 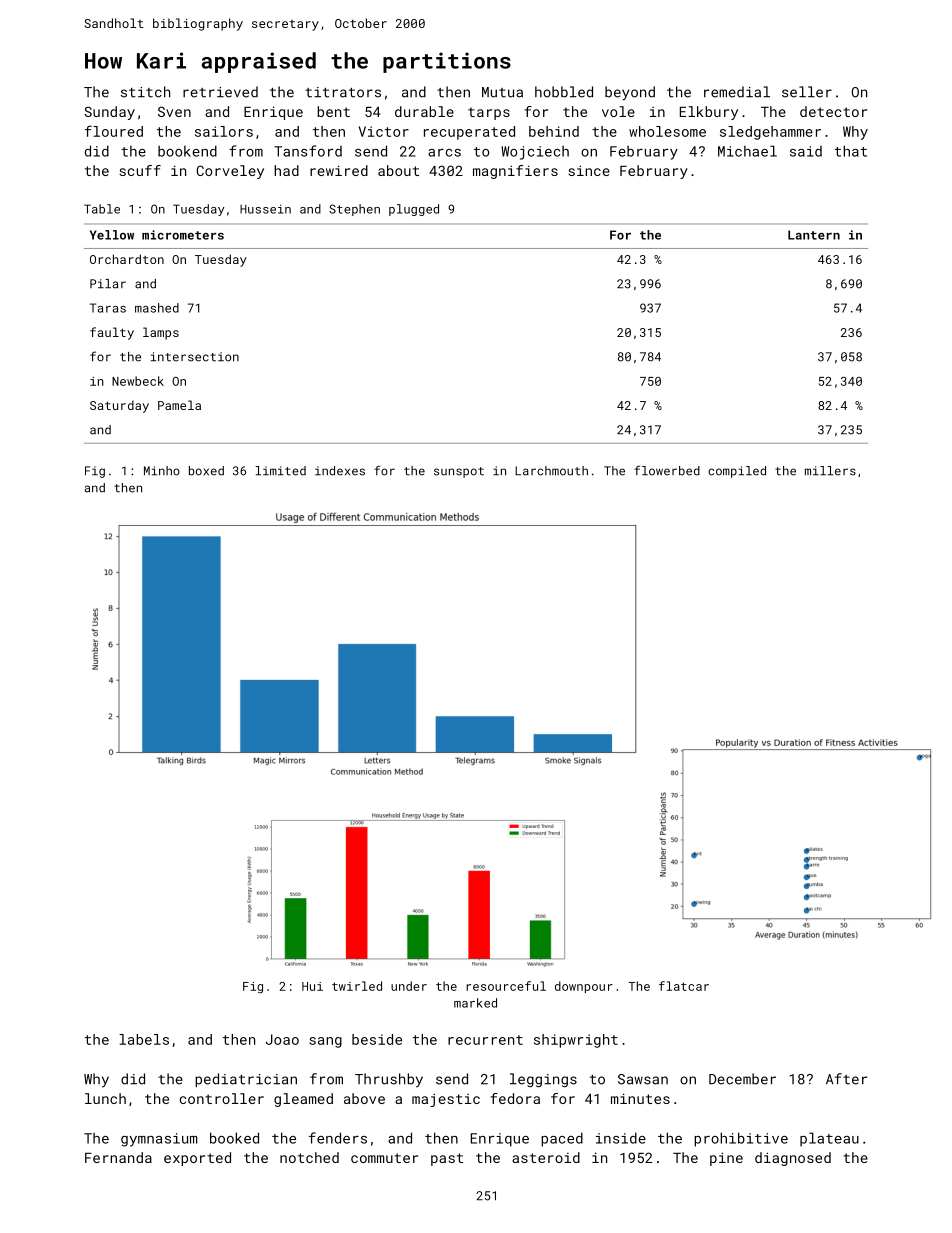 What do you see at coordinates (814, 235) in the screenshot?
I see `Lantern` at bounding box center [814, 235].
